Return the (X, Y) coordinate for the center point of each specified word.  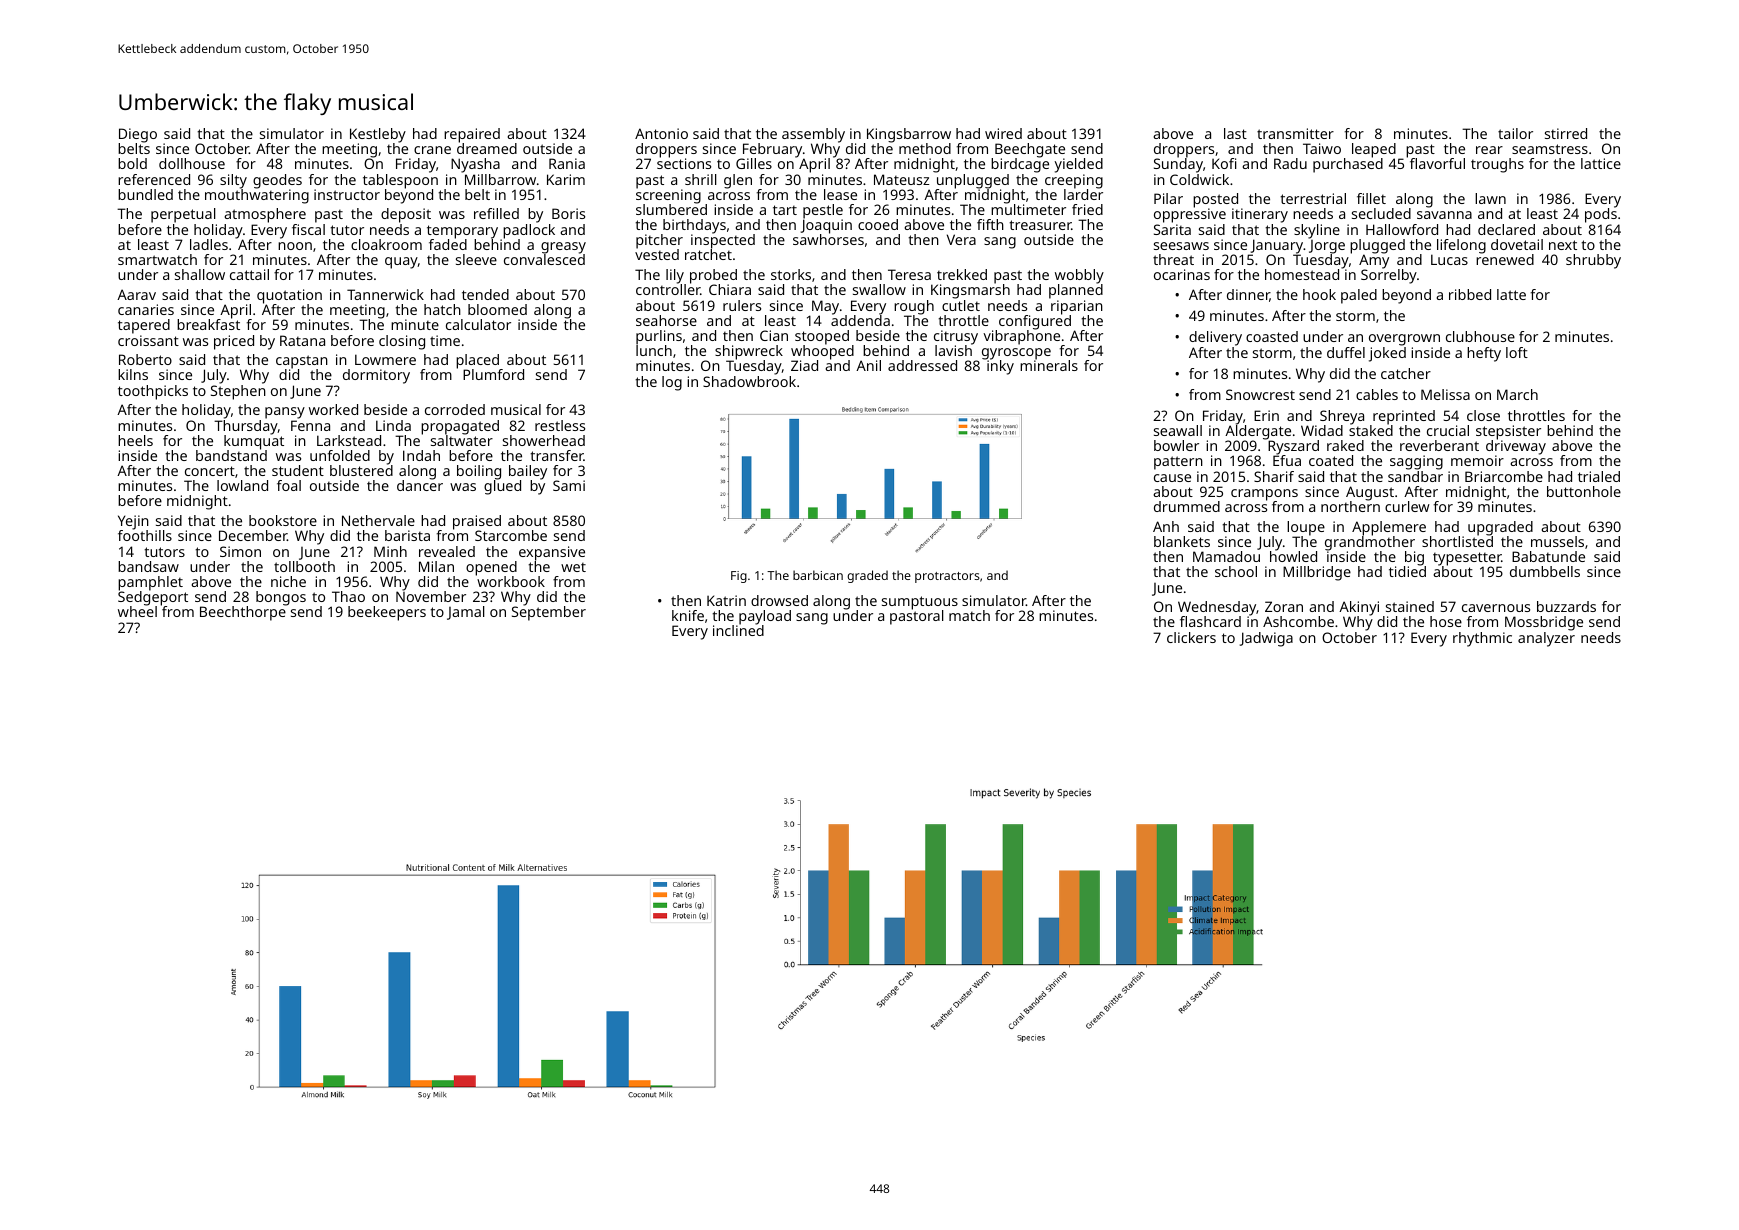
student (298, 470)
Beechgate (1030, 150)
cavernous (1496, 608)
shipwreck (749, 352)
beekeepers (387, 613)
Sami (569, 485)
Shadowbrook (749, 381)
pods (1601, 216)
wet (573, 567)
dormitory (376, 376)
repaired (472, 135)
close (1483, 415)
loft (1517, 352)
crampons (1264, 495)
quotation (289, 296)
